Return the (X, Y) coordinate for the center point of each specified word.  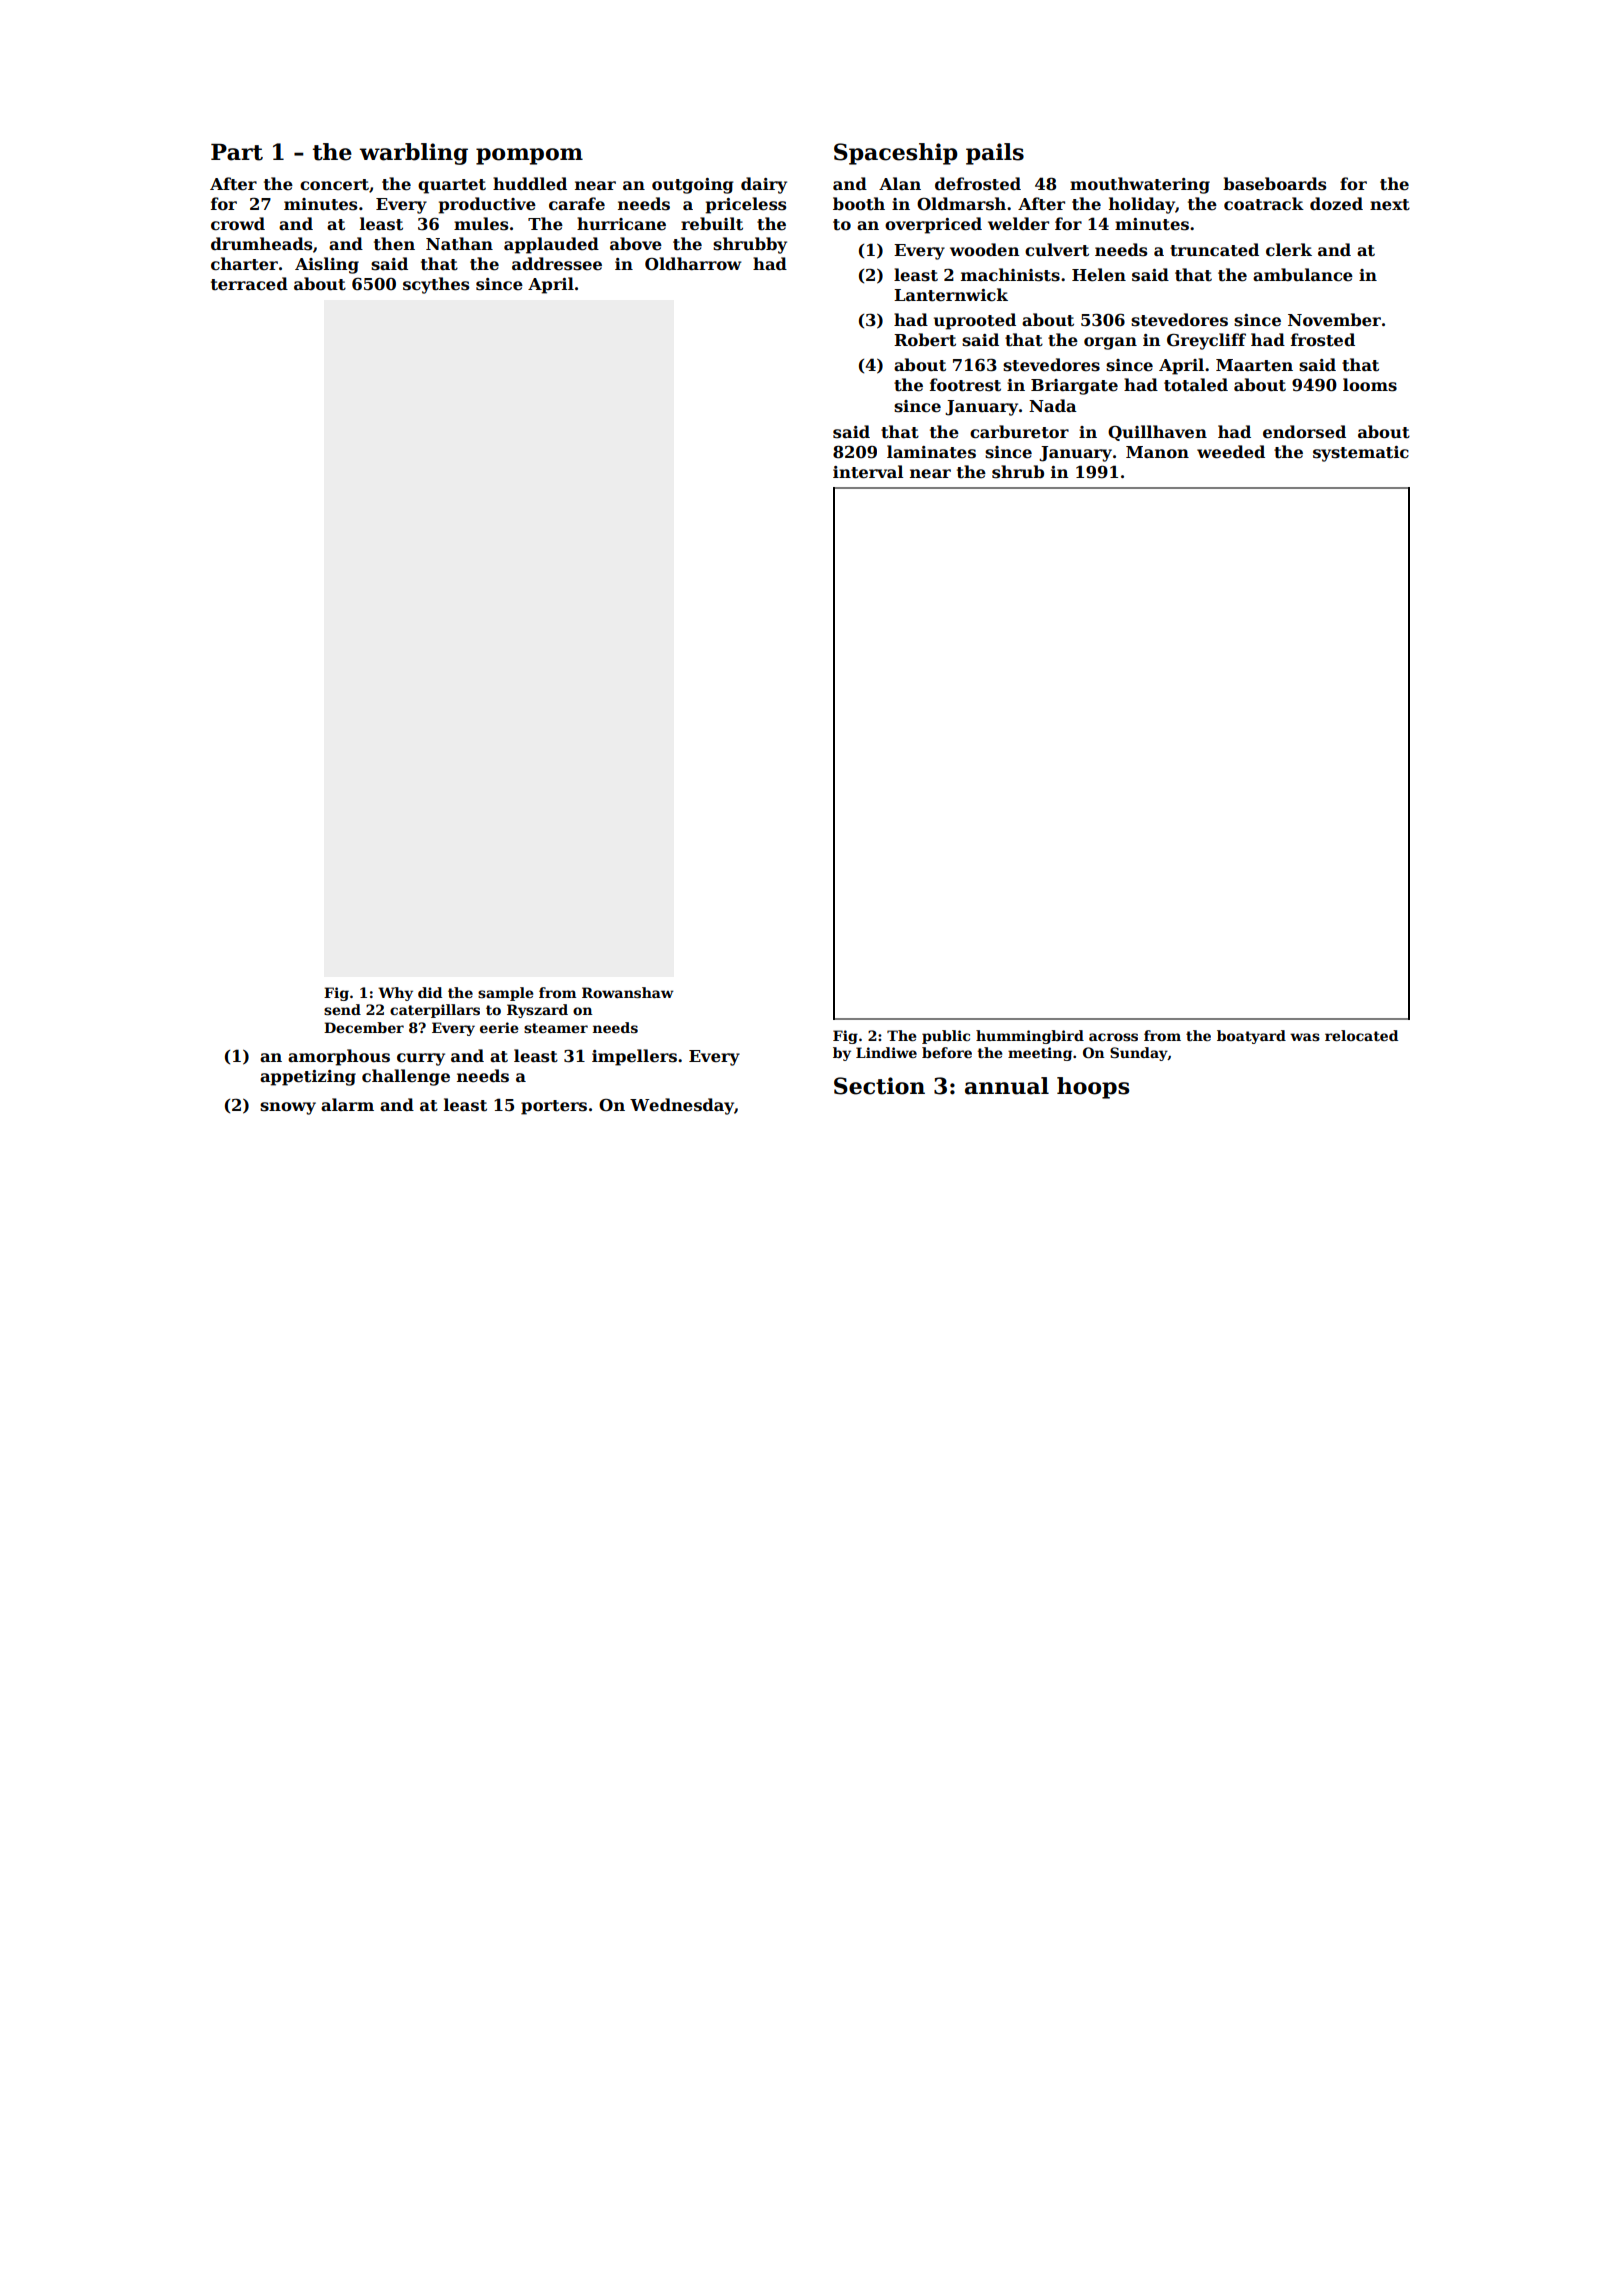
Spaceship (896, 154)
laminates (931, 452)
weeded (1231, 452)
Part (237, 152)
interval (868, 472)
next (1390, 205)
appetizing (308, 1078)
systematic (1361, 454)
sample (505, 994)
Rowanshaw (628, 992)
